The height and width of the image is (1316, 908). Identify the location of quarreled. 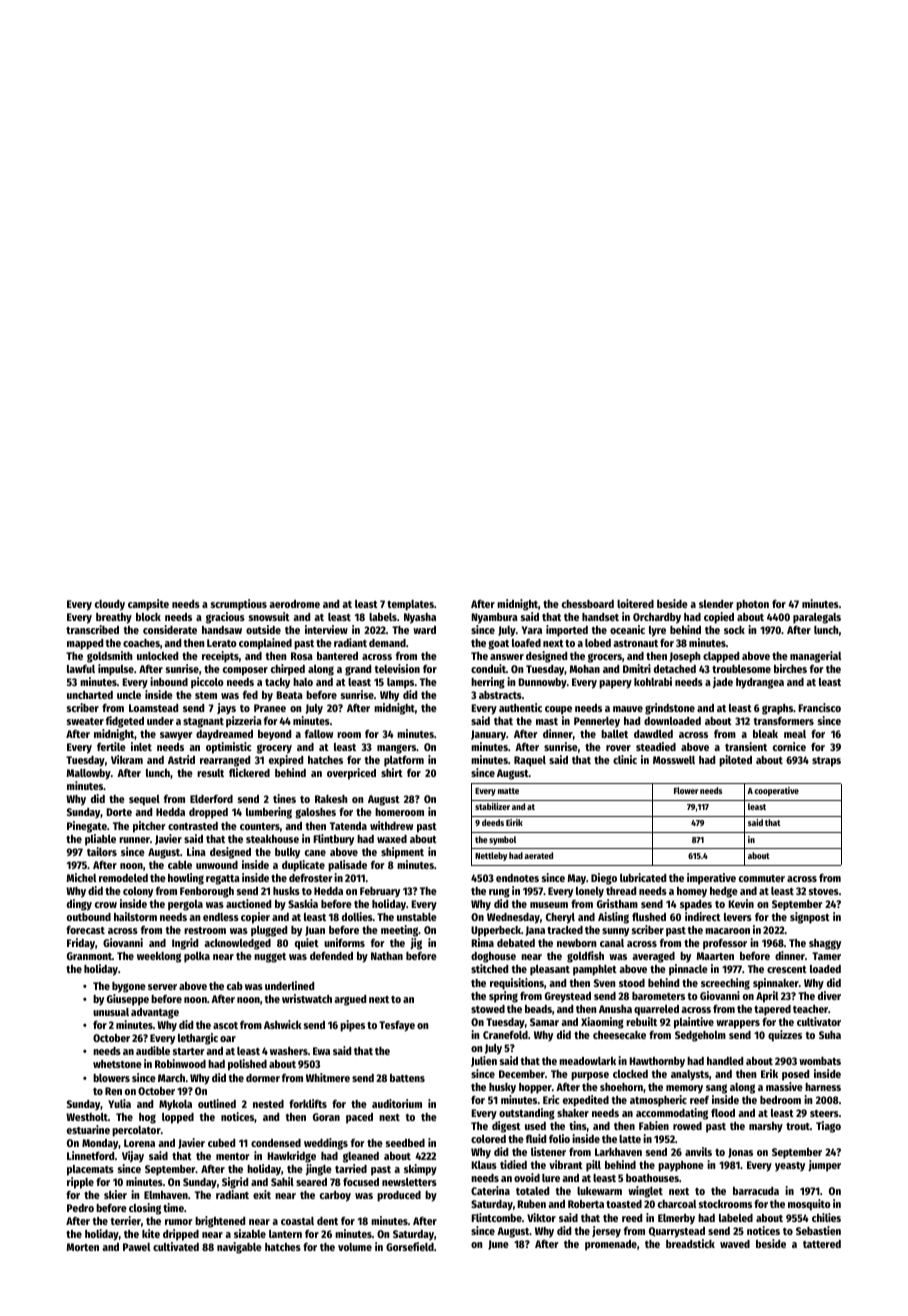
(656, 1010).
